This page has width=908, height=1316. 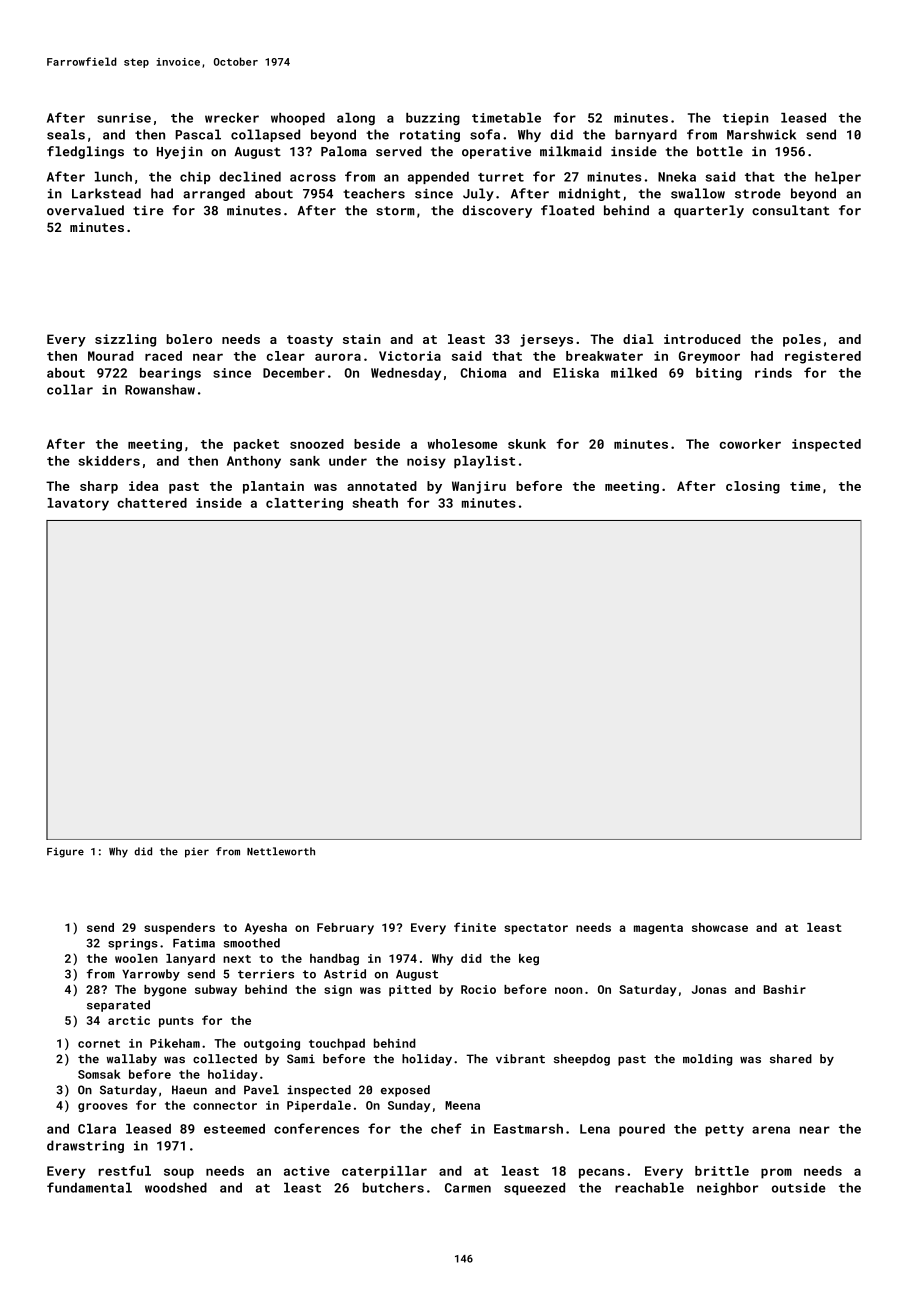 What do you see at coordinates (709, 211) in the page?
I see `quarterly` at bounding box center [709, 211].
